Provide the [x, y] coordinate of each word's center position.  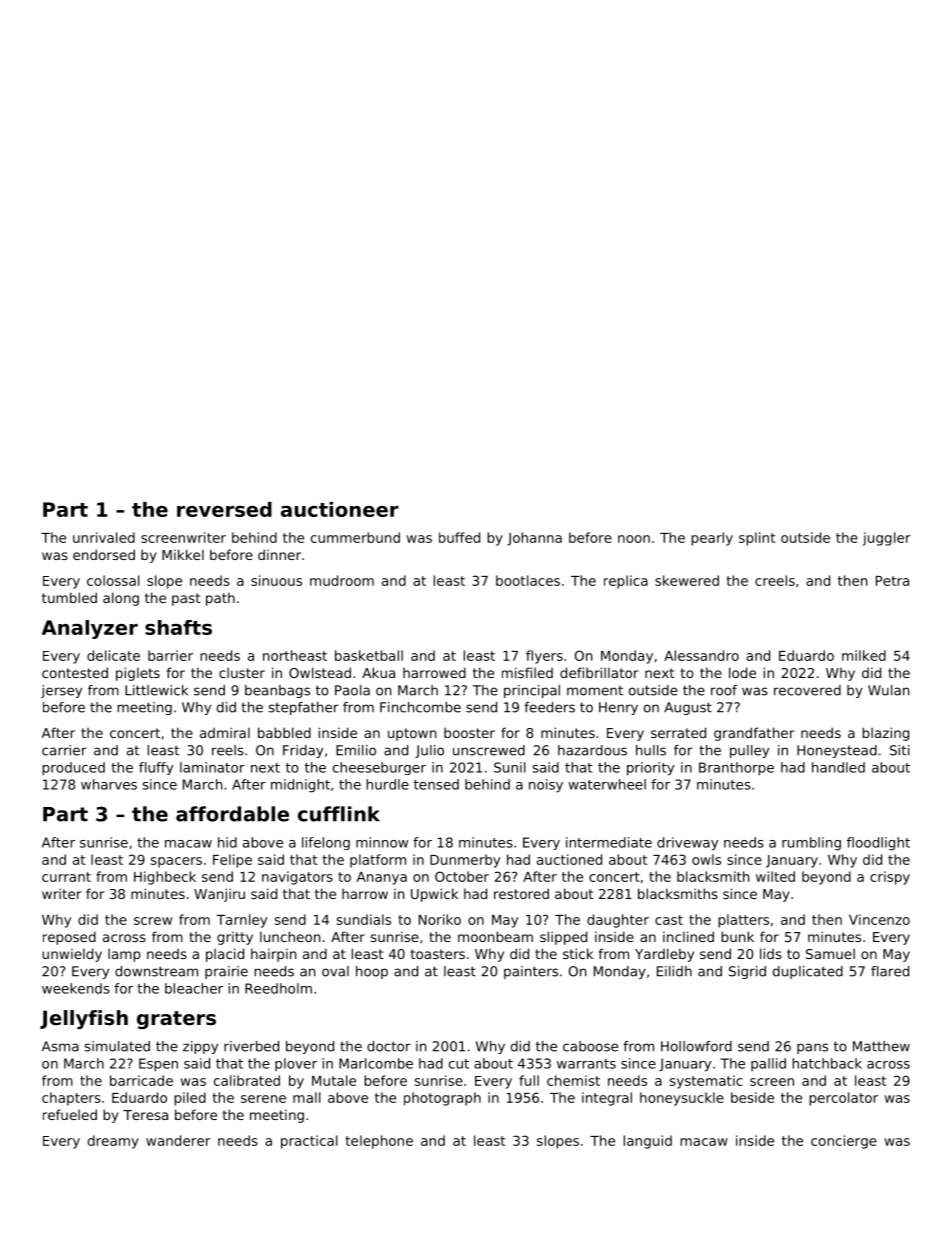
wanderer [178, 1140]
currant [66, 877]
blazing [885, 734]
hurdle [387, 784]
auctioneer [340, 509]
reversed [224, 509]
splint [757, 539]
